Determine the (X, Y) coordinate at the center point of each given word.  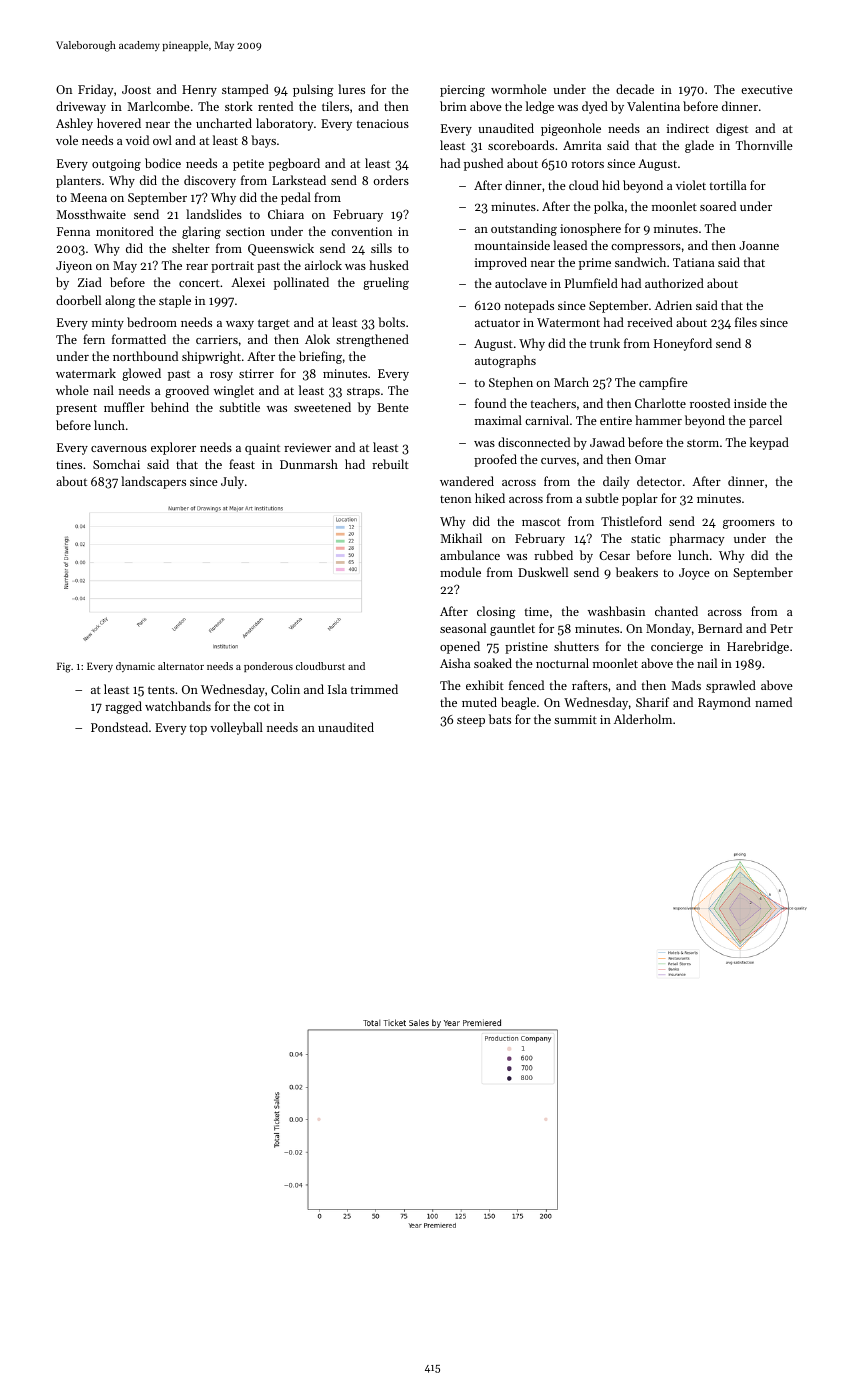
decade (635, 89)
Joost (136, 89)
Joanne (759, 245)
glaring (201, 232)
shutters (576, 646)
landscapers (153, 482)
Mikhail (461, 538)
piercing (462, 91)
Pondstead (119, 727)
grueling (386, 283)
